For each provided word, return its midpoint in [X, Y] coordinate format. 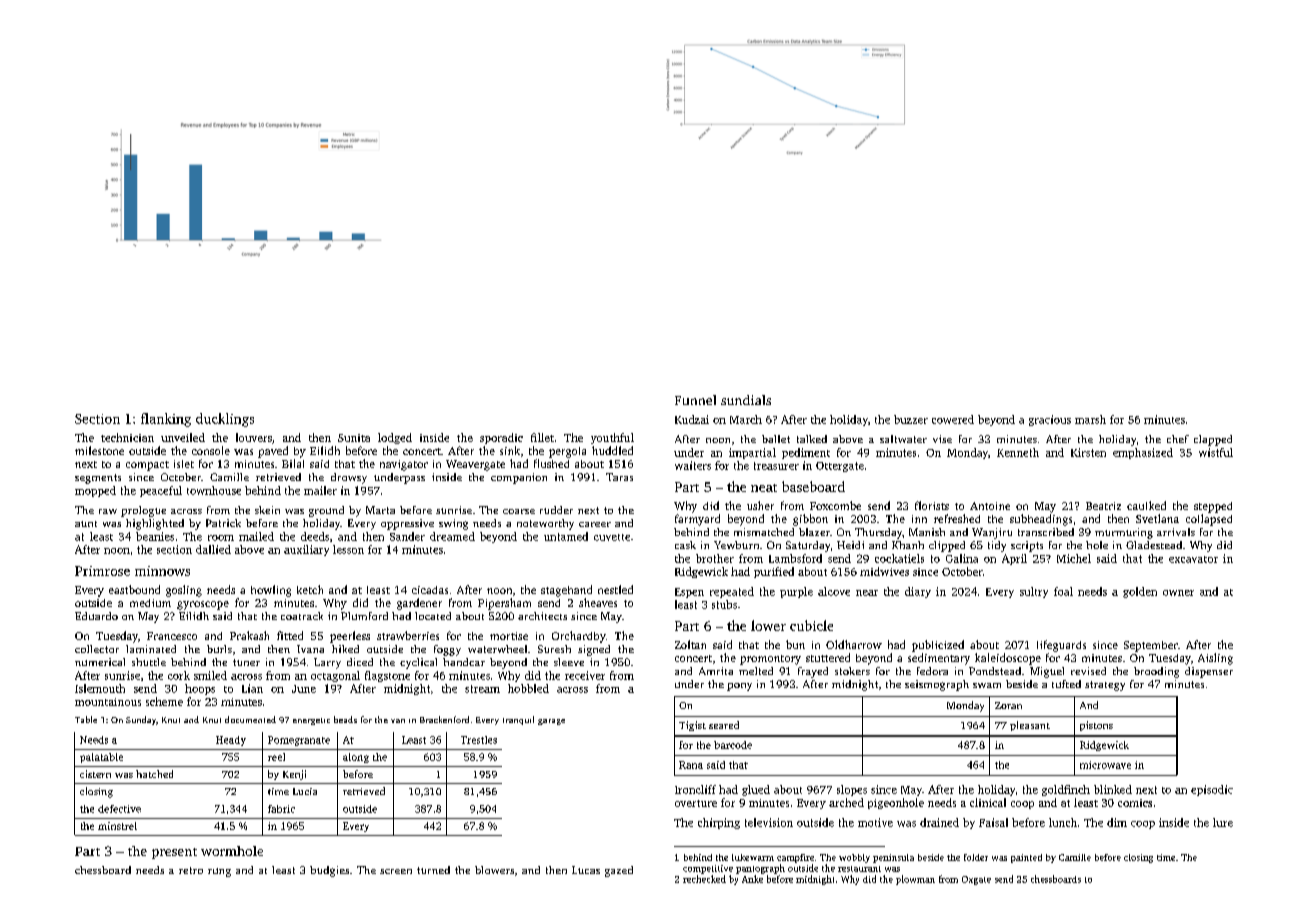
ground [326, 511]
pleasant [1030, 726]
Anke [752, 879]
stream [482, 689]
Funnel [695, 400]
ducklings [225, 420]
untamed [566, 536]
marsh [1090, 419]
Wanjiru [992, 533]
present [174, 853]
